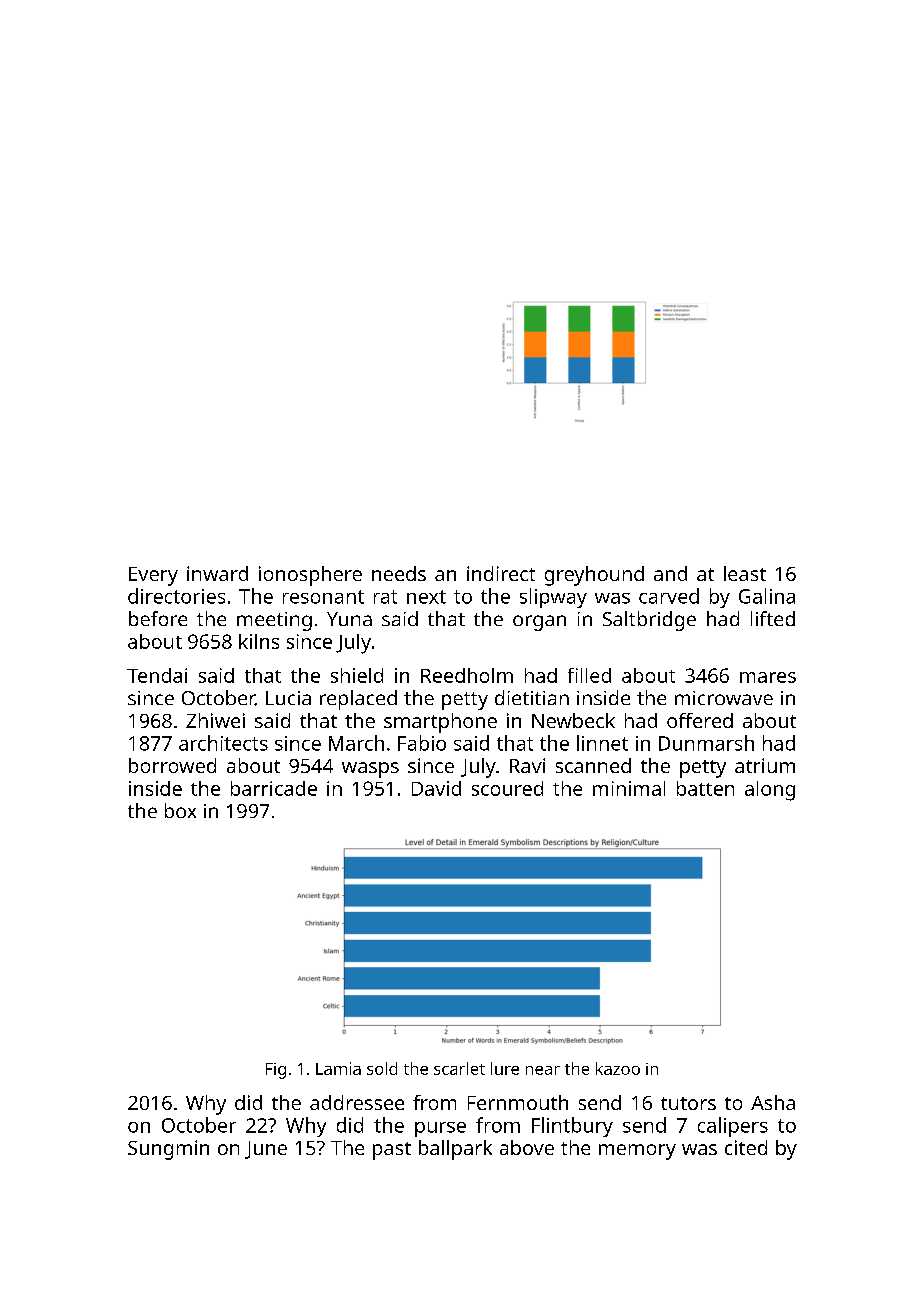 This screenshot has width=924, height=1311. Describe the element at coordinates (505, 1068) in the screenshot. I see `lure` at that location.
